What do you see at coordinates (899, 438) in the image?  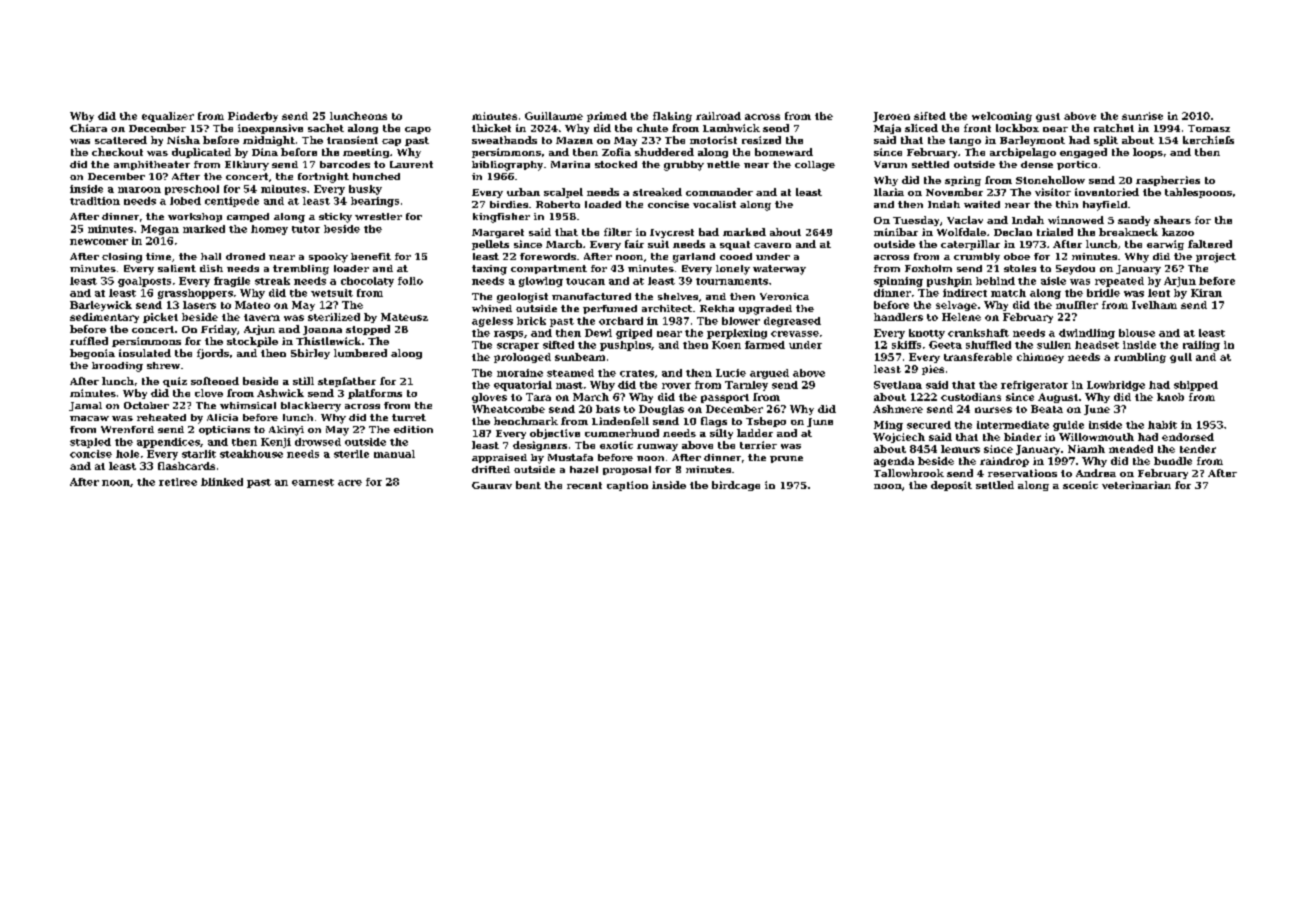 I see `Wojciech` at bounding box center [899, 438].
